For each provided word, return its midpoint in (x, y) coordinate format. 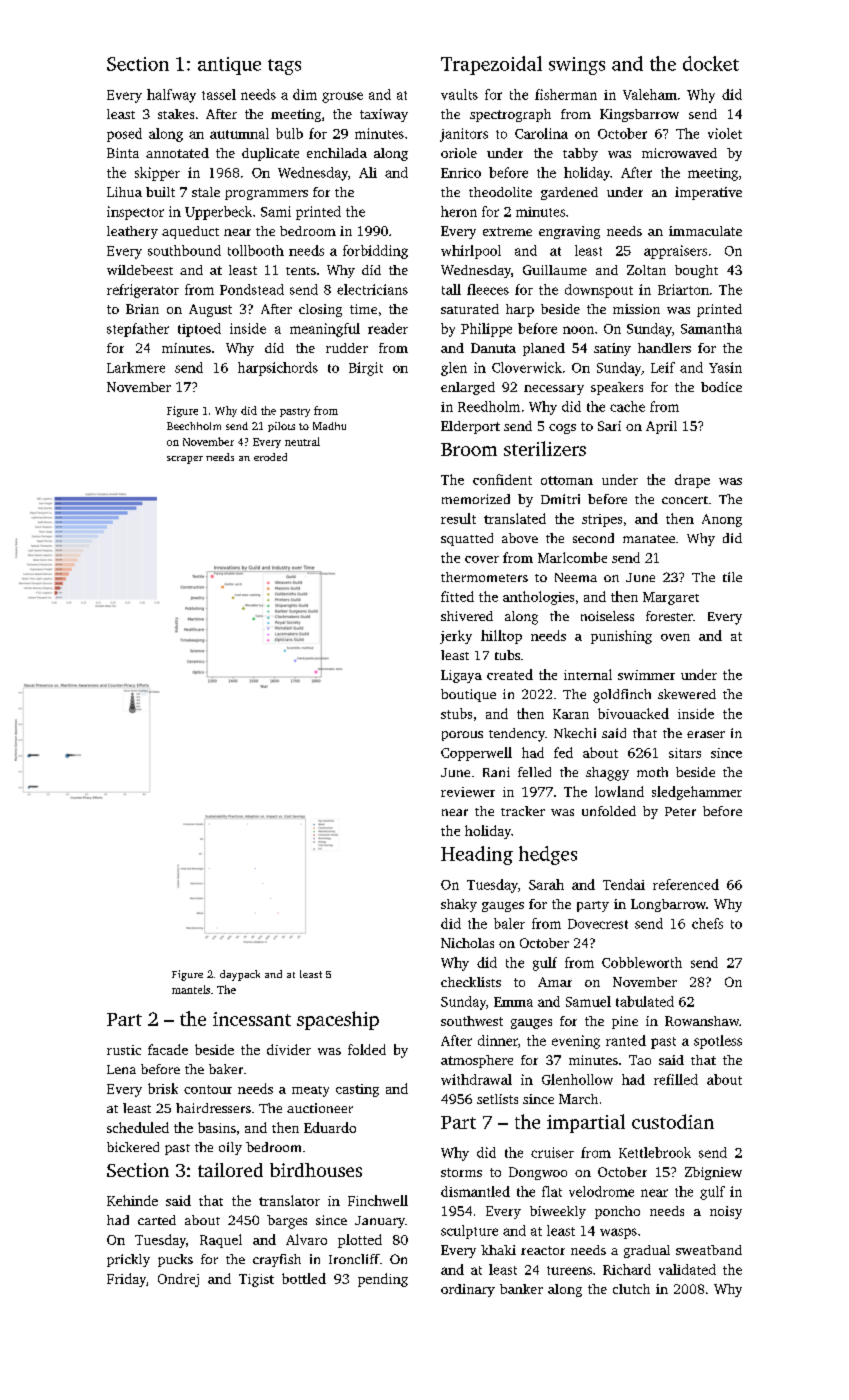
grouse (342, 97)
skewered (687, 694)
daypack (240, 975)
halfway (171, 96)
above (520, 538)
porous (462, 736)
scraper (185, 460)
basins (217, 1127)
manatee (649, 539)
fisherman (566, 94)
